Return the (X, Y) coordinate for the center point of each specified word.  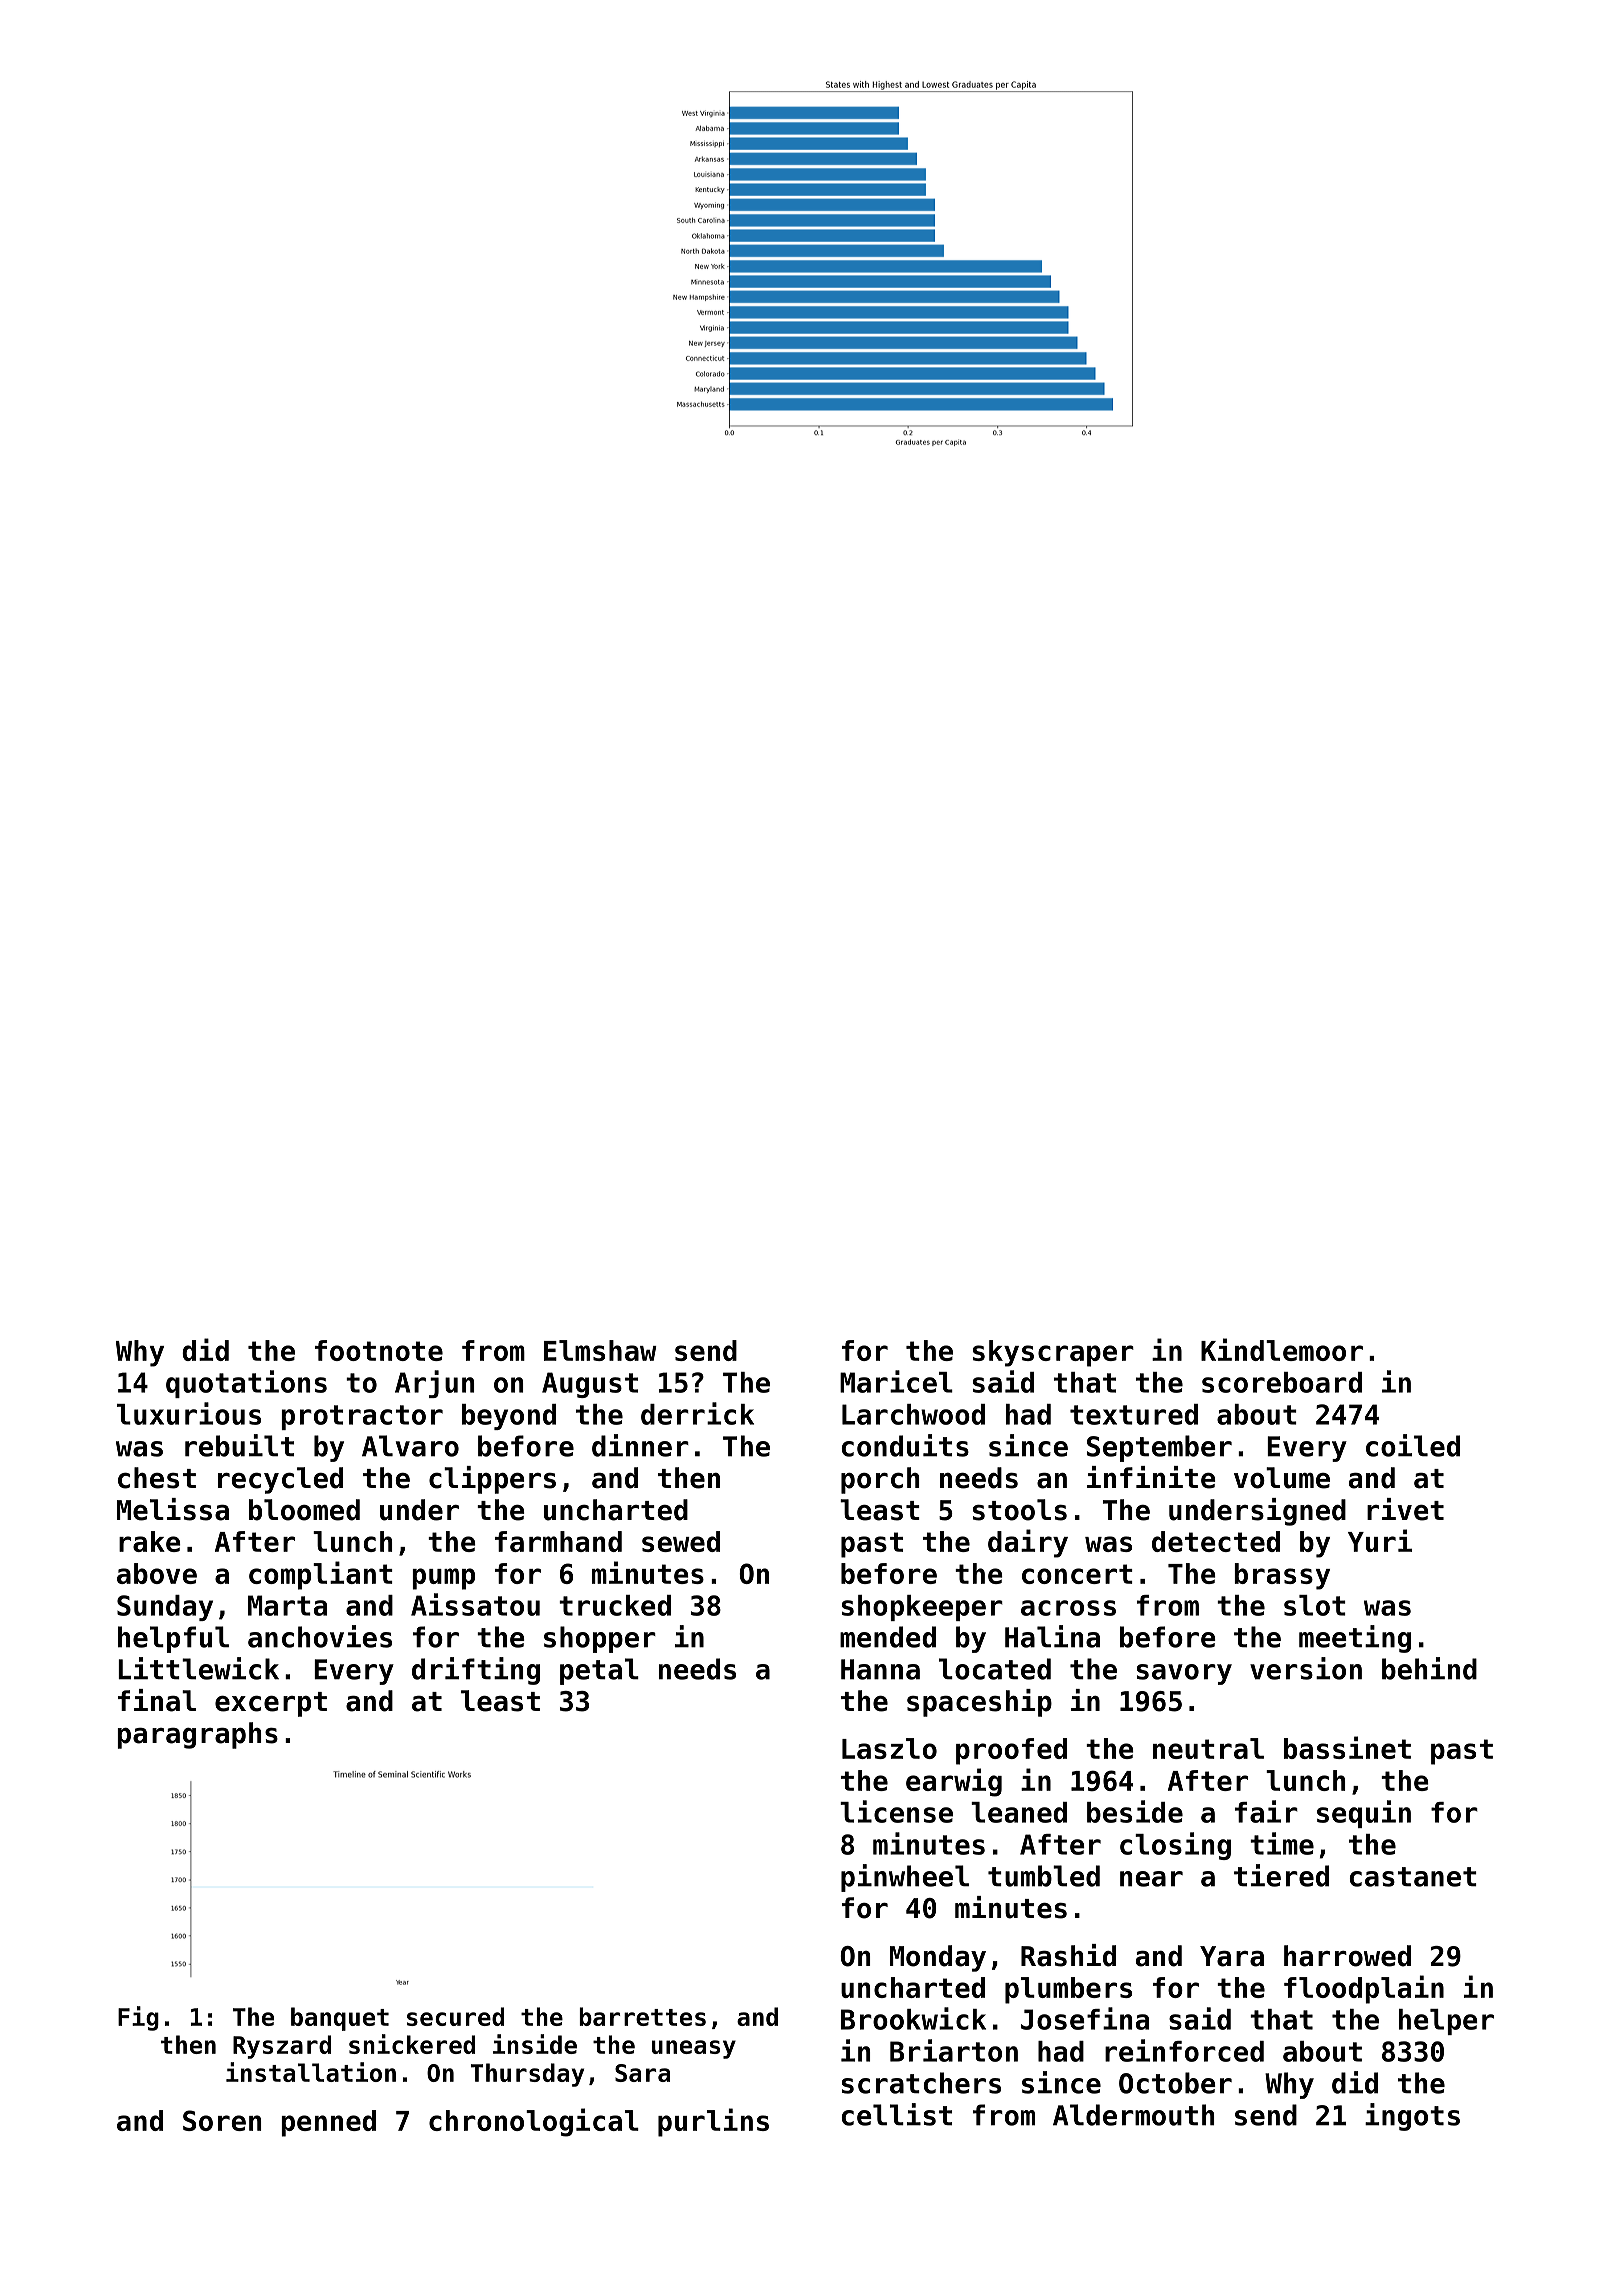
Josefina (1085, 2018)
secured (455, 2016)
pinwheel (905, 1878)
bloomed (304, 1510)
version (1306, 1668)
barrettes (642, 2016)
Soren (222, 2120)
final (157, 1700)
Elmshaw (600, 1350)
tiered (1281, 1875)
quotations (246, 1384)
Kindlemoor (1282, 1349)
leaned (1019, 1812)
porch (880, 1480)
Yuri (1380, 1540)
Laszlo (889, 1748)
